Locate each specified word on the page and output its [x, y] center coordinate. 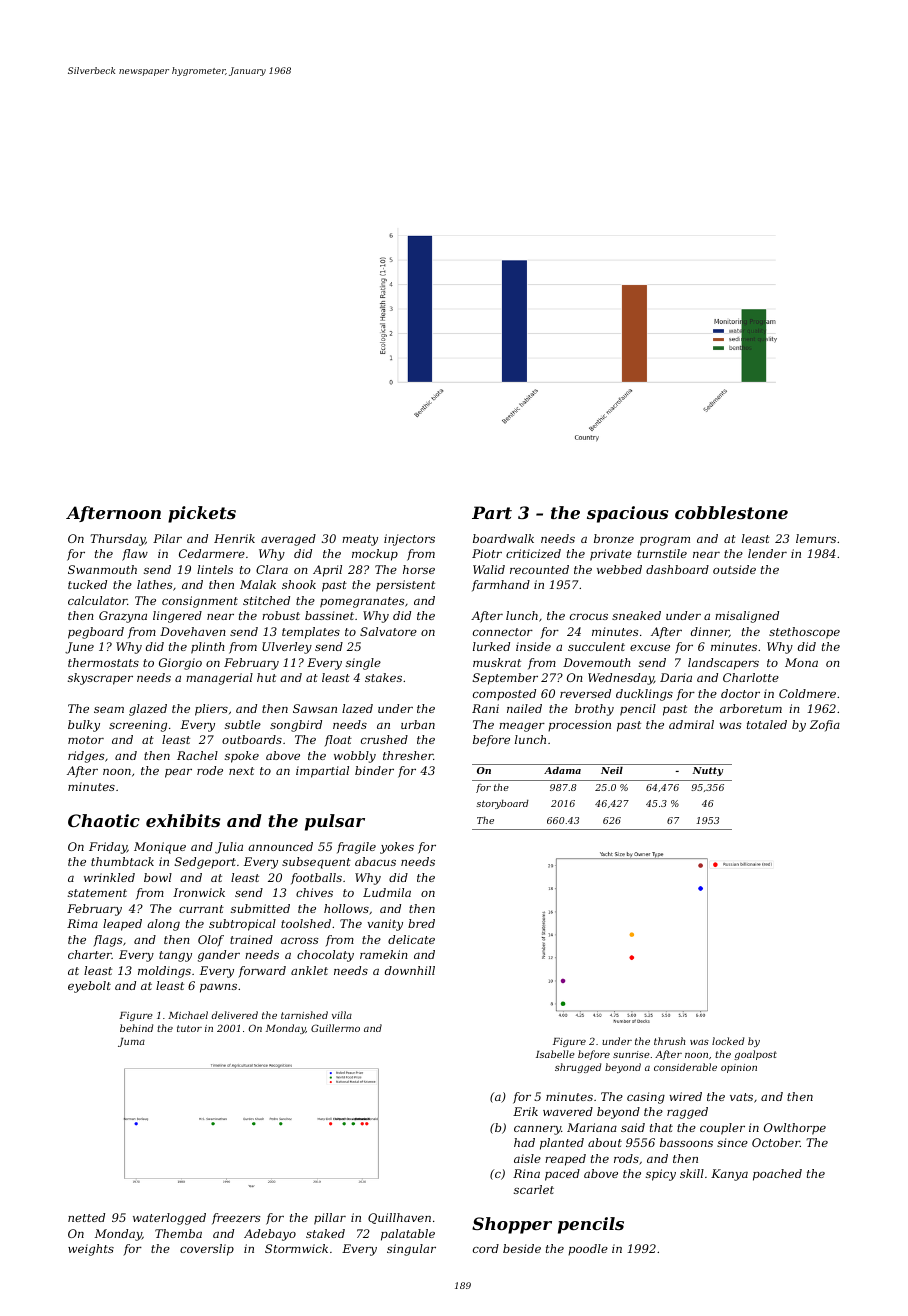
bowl [158, 877]
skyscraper [100, 679]
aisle [527, 1158]
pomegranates [362, 602]
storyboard [502, 804]
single [363, 664]
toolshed [306, 923]
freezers [236, 1219]
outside [734, 569]
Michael [188, 1015]
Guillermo [335, 1028]
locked [728, 1041]
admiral [691, 724]
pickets [202, 514]
